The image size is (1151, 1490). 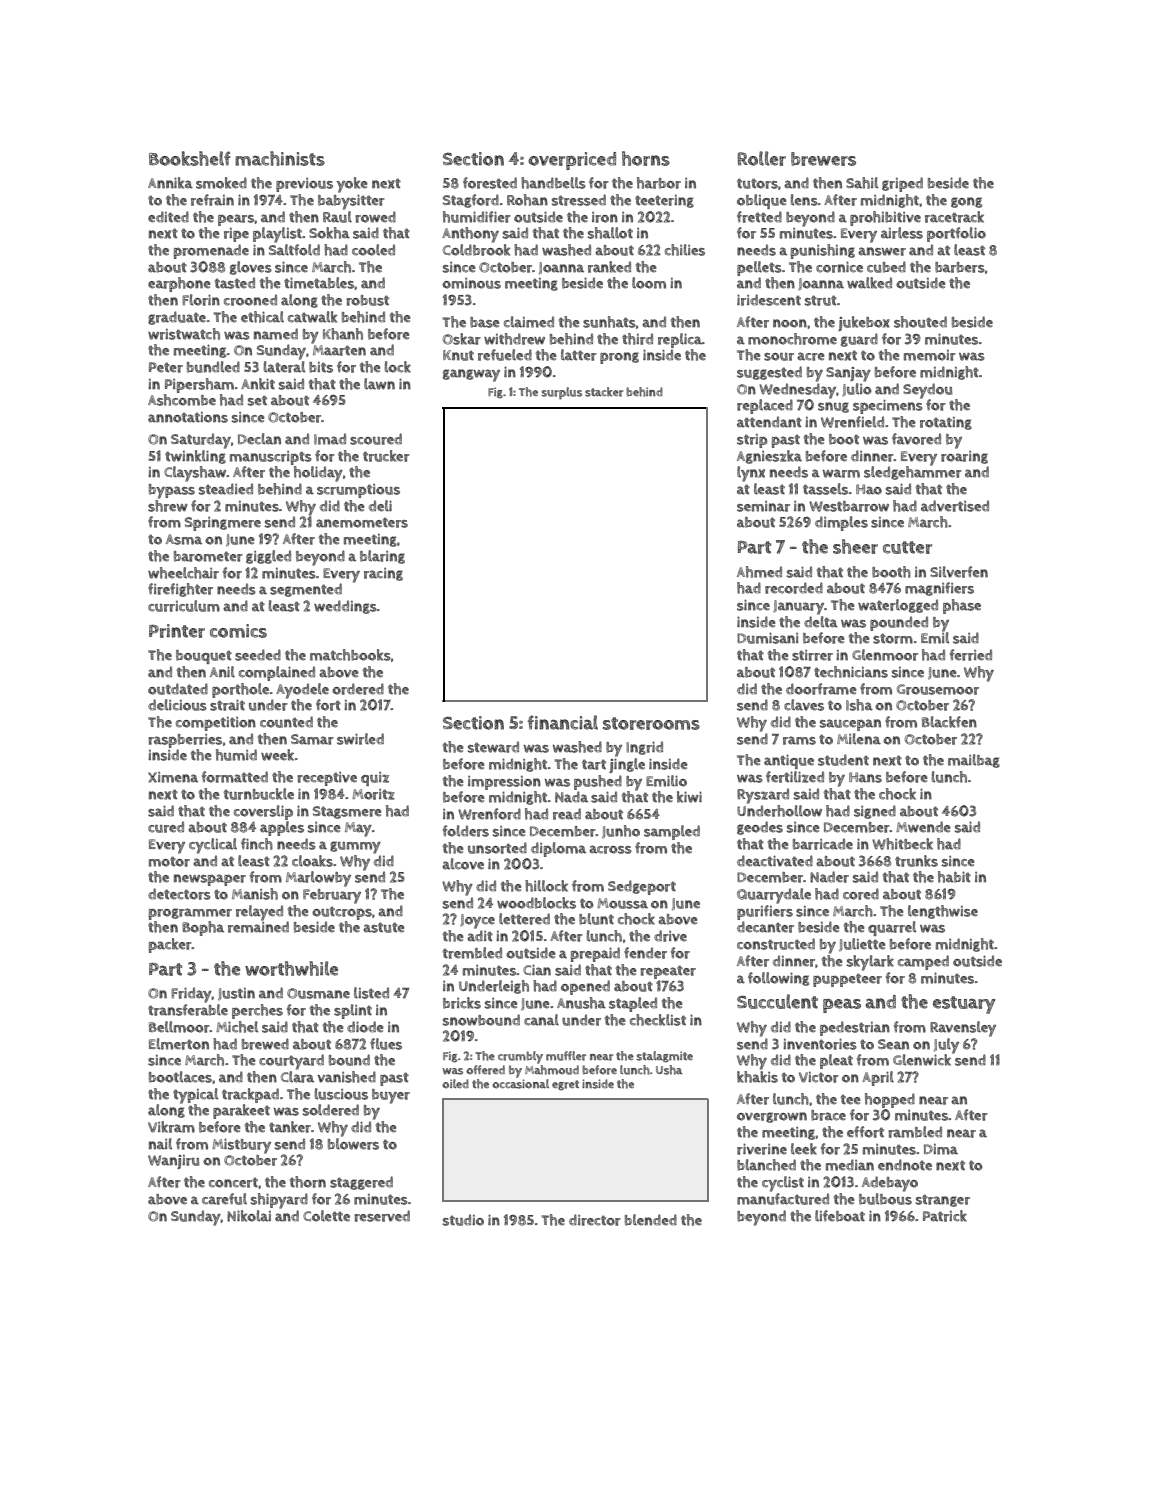 I want to click on Whitbeck, so click(x=902, y=844).
